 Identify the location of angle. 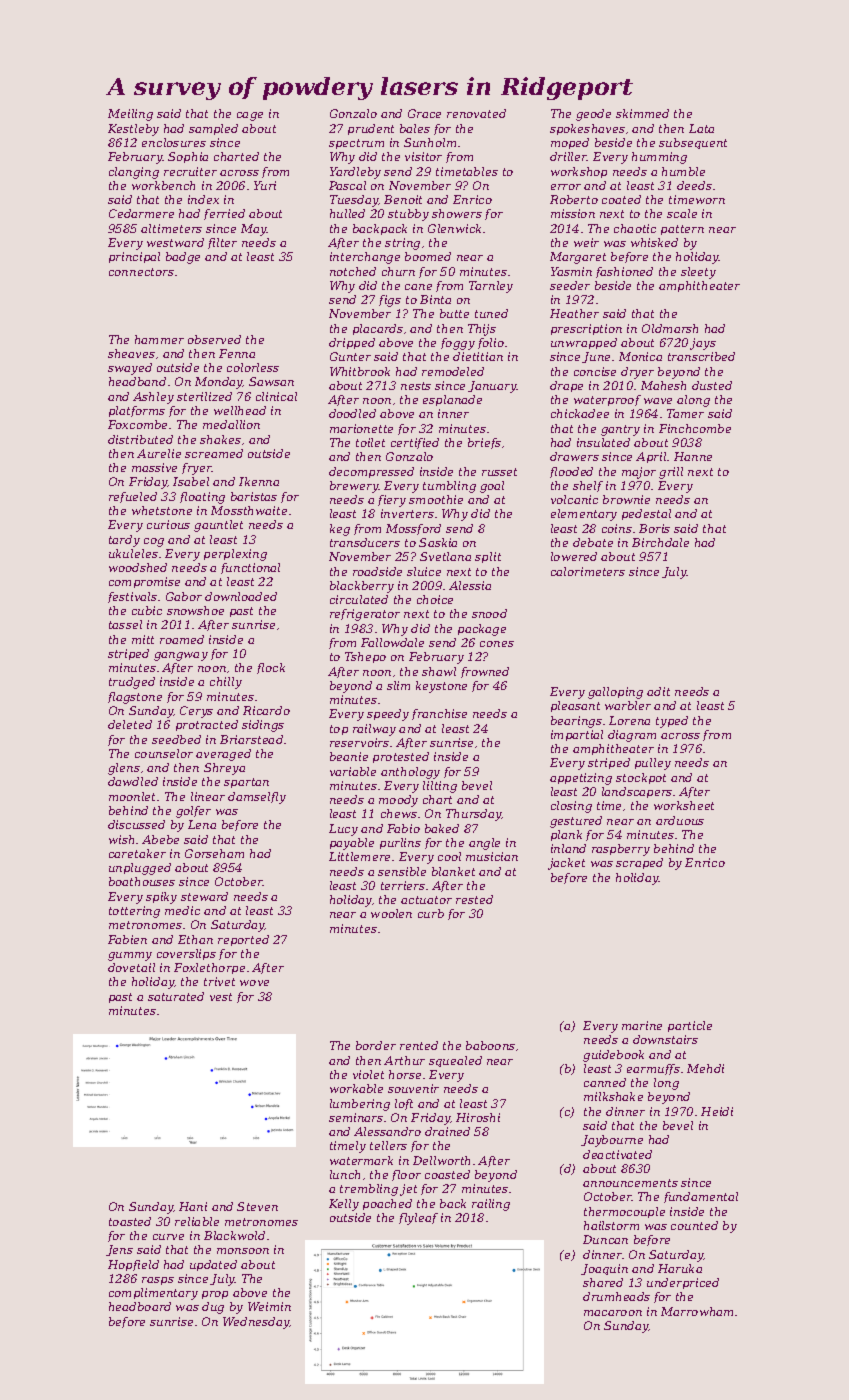
(484, 844).
